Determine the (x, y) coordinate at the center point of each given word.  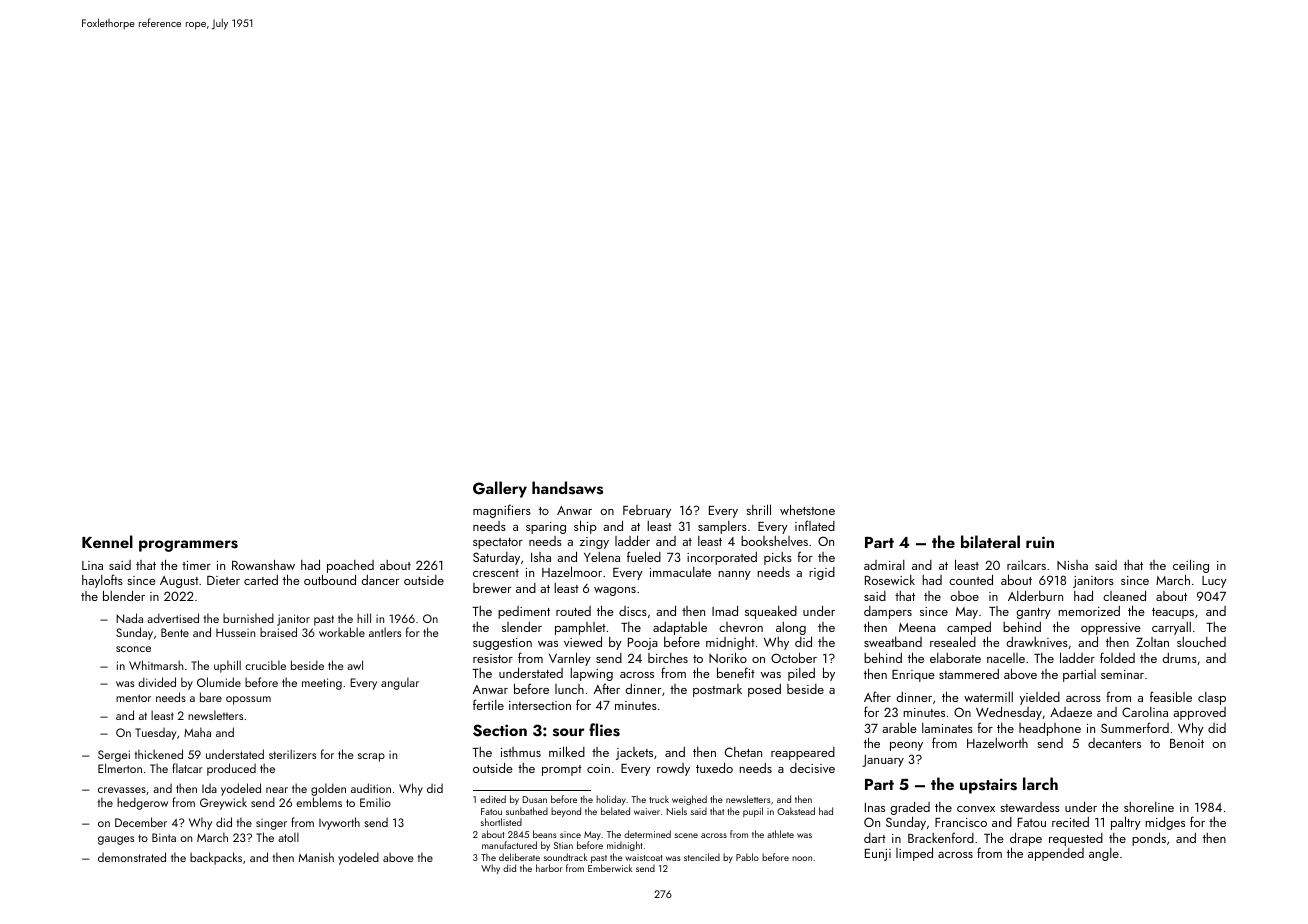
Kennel (107, 541)
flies (604, 730)
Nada (129, 618)
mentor (133, 698)
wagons (615, 591)
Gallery (500, 489)
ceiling (1191, 566)
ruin (1040, 542)
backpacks (216, 858)
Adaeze (1071, 712)
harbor (549, 868)
